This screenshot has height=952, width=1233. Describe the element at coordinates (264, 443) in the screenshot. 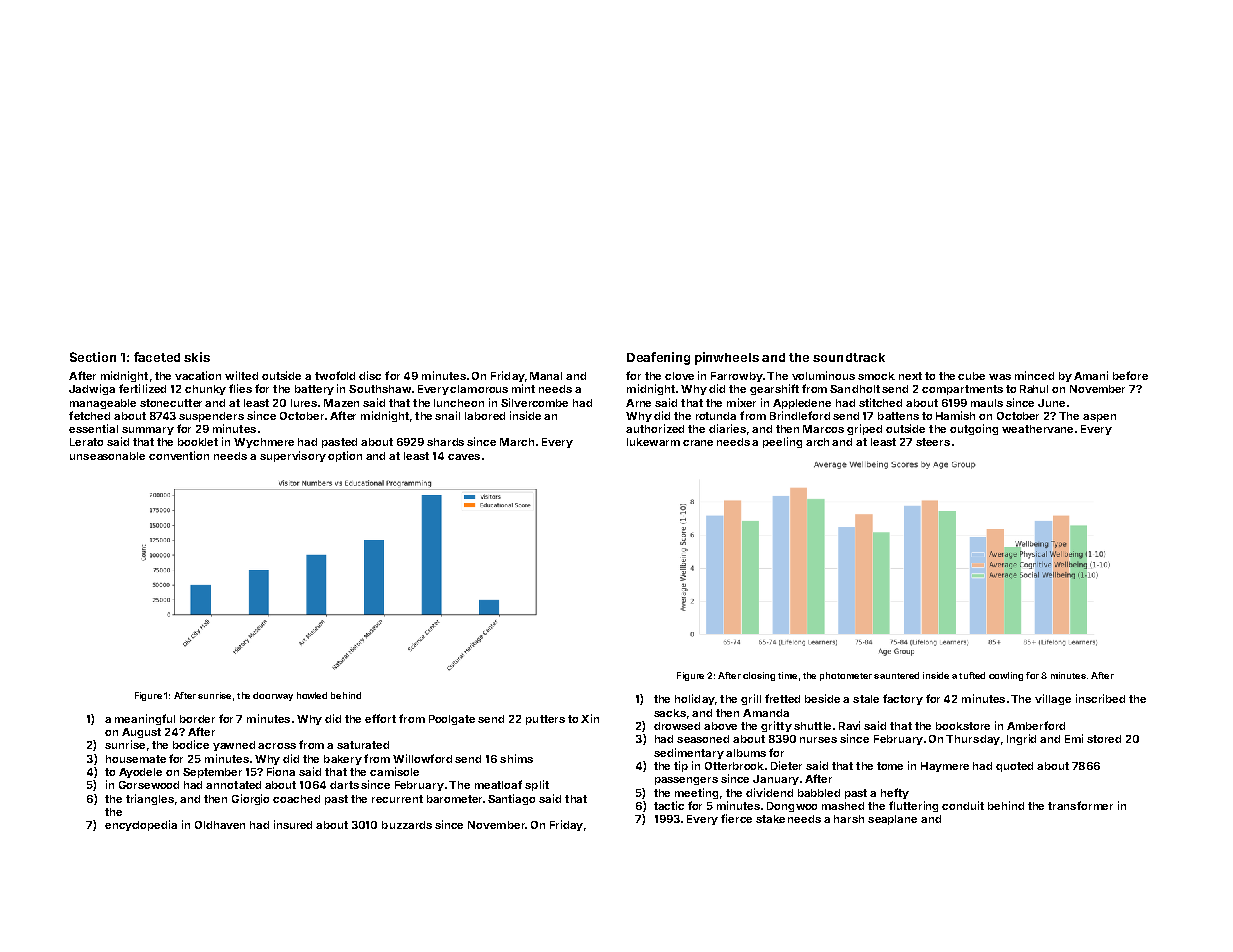

I see `Wychmere` at that location.
